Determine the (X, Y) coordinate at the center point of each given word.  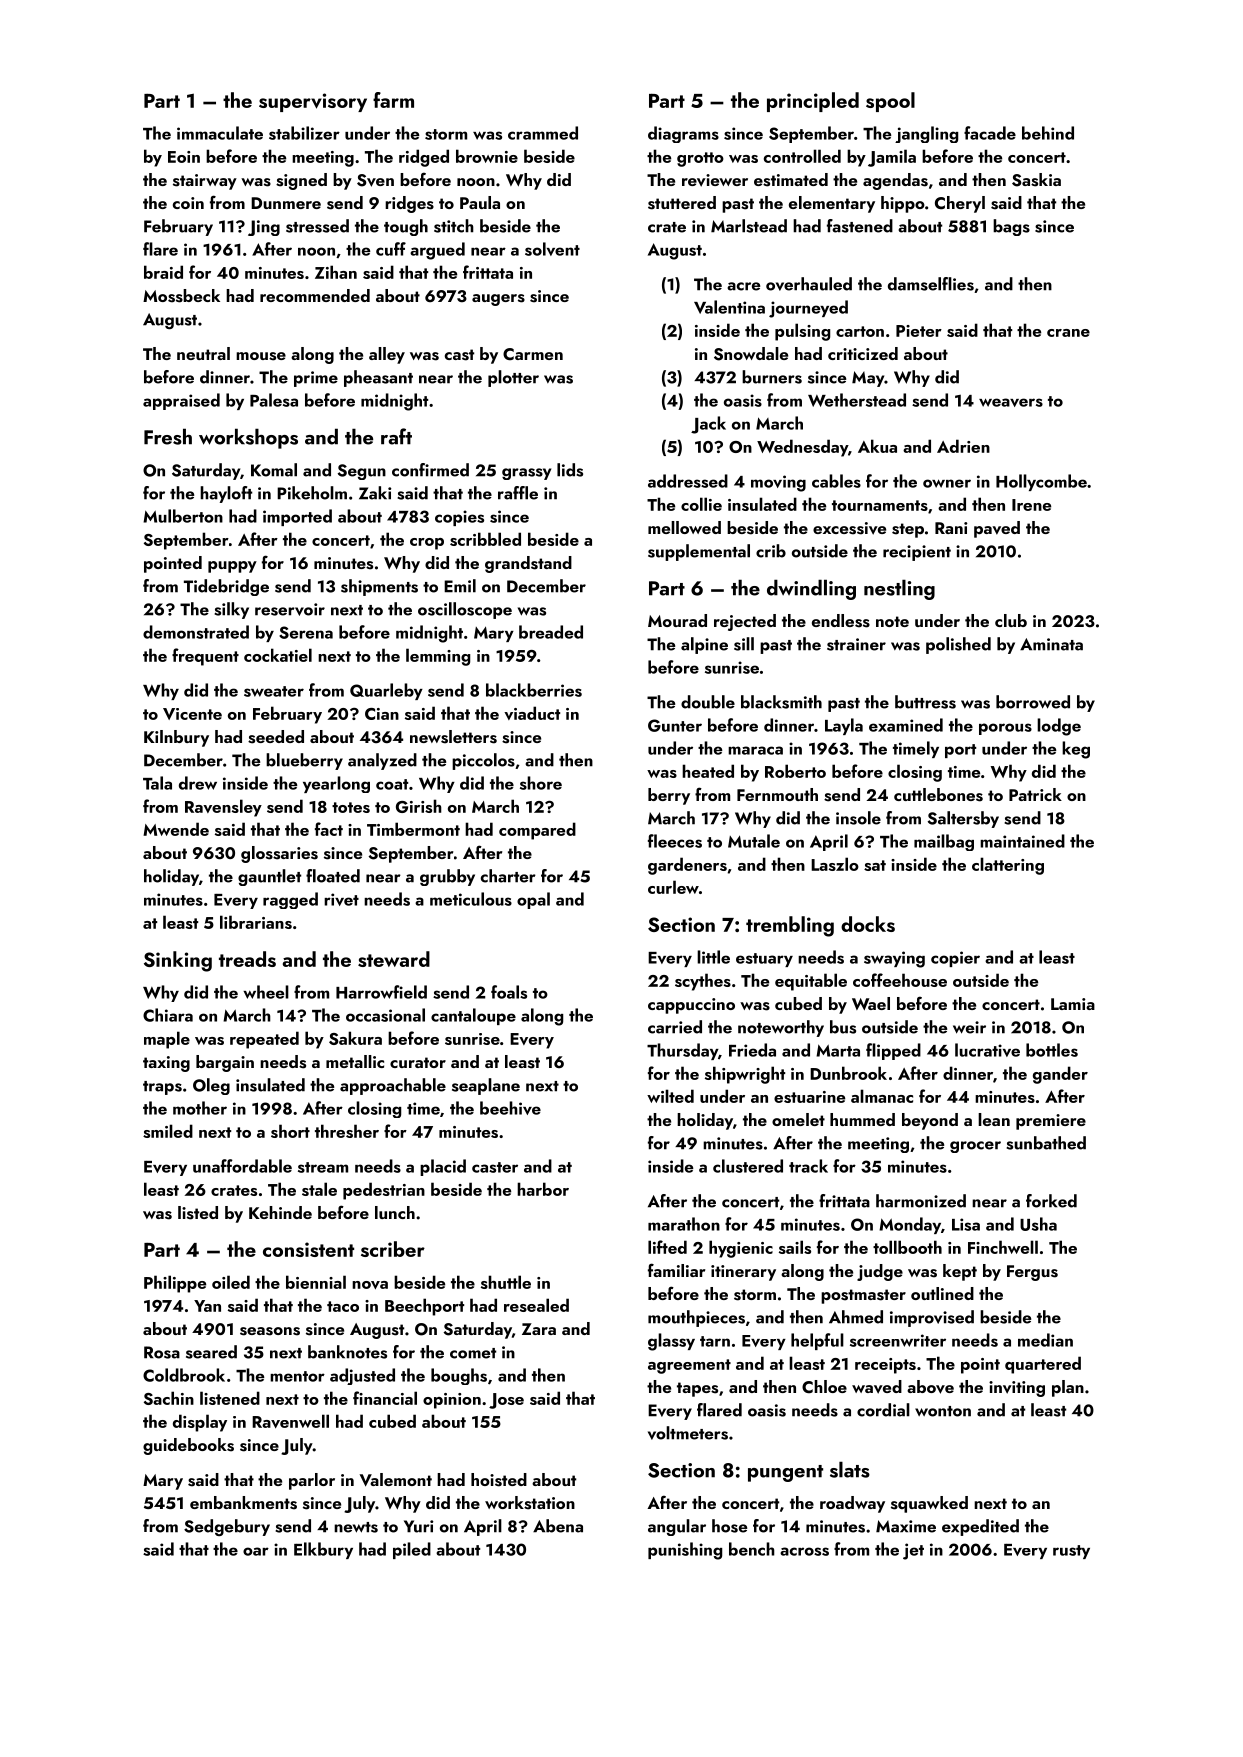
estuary (764, 960)
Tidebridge (226, 587)
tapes (697, 1389)
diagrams (683, 134)
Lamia (1073, 1004)
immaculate (220, 133)
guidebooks (188, 1446)
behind (1048, 133)
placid (443, 1167)
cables (836, 481)
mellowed (684, 527)
